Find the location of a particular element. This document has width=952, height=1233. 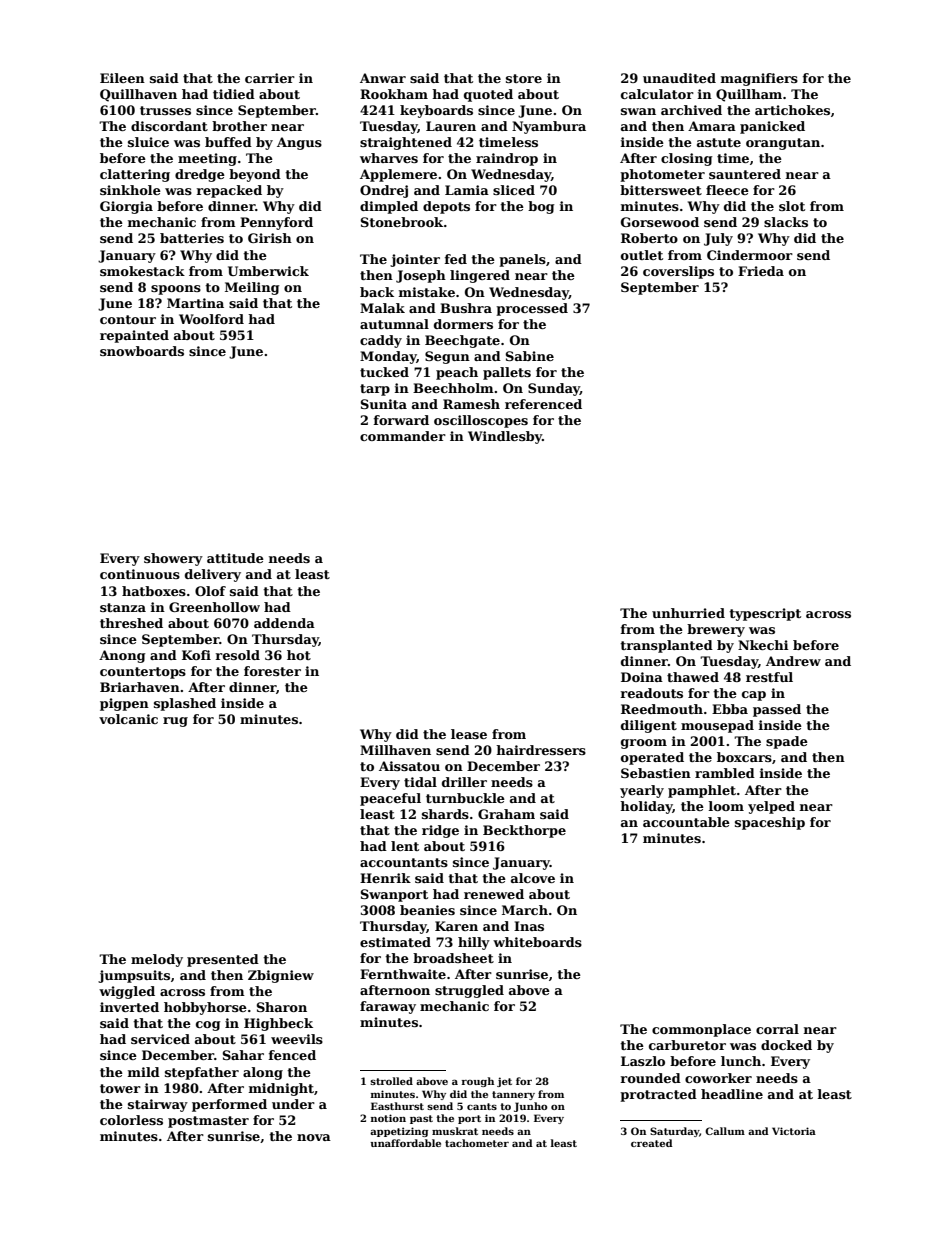

Frieda is located at coordinates (761, 271).
